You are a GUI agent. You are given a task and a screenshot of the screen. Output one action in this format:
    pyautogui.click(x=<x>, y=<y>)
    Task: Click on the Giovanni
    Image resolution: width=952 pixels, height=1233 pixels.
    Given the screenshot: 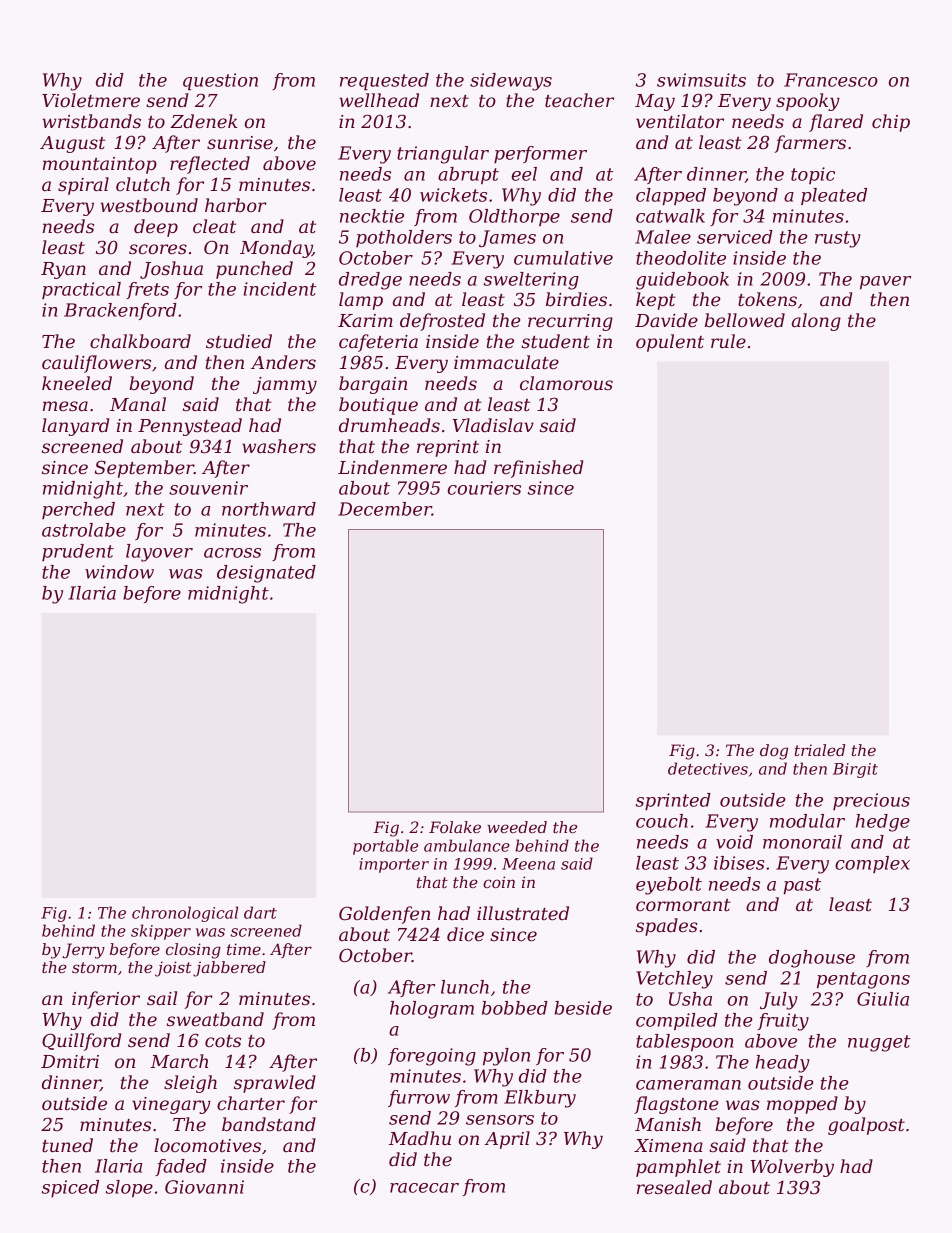 What is the action you would take?
    pyautogui.click(x=204, y=1187)
